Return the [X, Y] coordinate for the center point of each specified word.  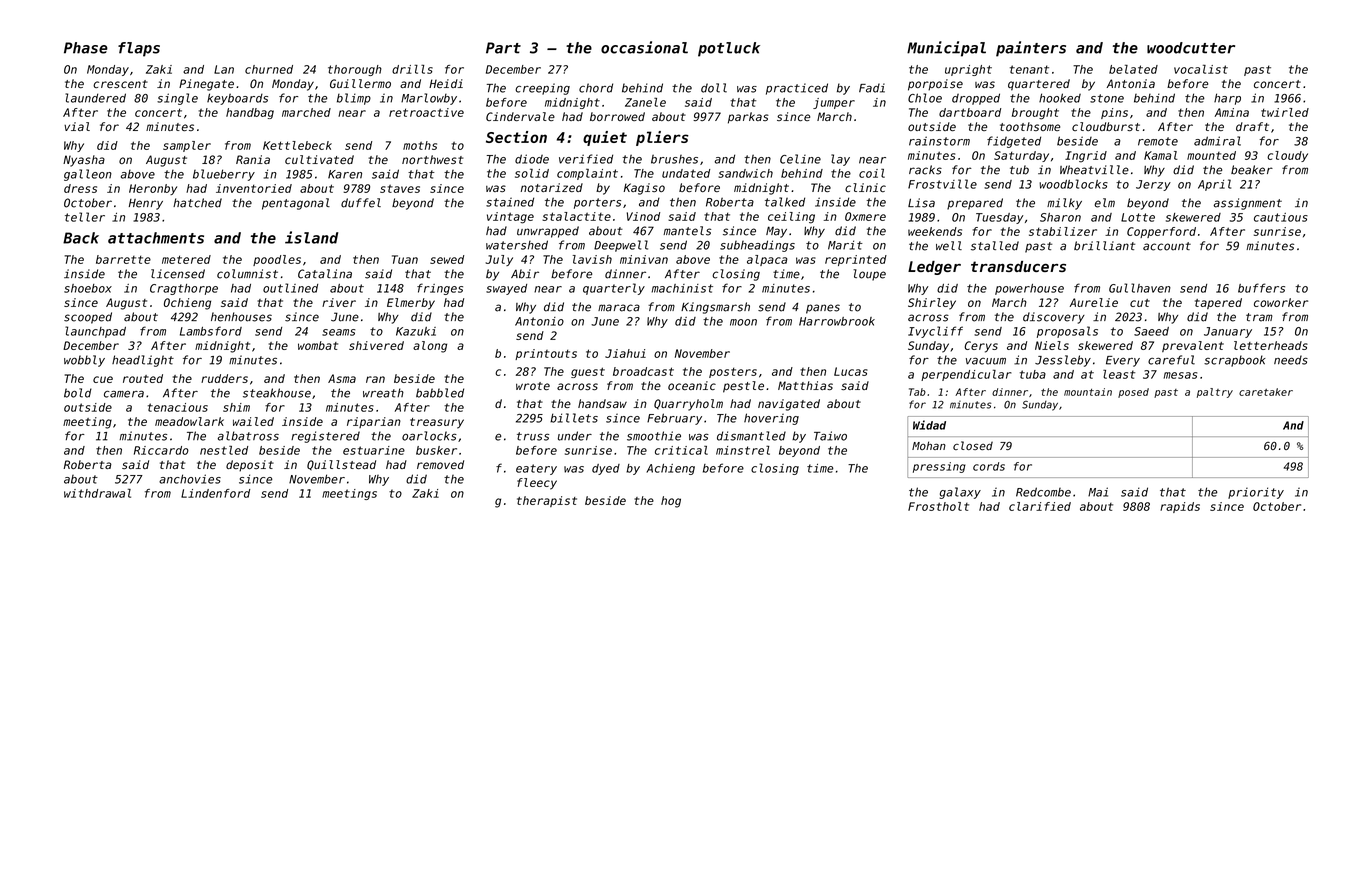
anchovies [190, 479]
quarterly [614, 289]
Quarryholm [688, 405]
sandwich [745, 173]
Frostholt [938, 506]
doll [714, 88]
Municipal [946, 49]
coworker [1281, 302]
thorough [355, 70]
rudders [224, 378]
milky [1064, 204]
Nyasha [84, 161]
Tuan [405, 259]
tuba [1033, 374]
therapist [547, 501]
